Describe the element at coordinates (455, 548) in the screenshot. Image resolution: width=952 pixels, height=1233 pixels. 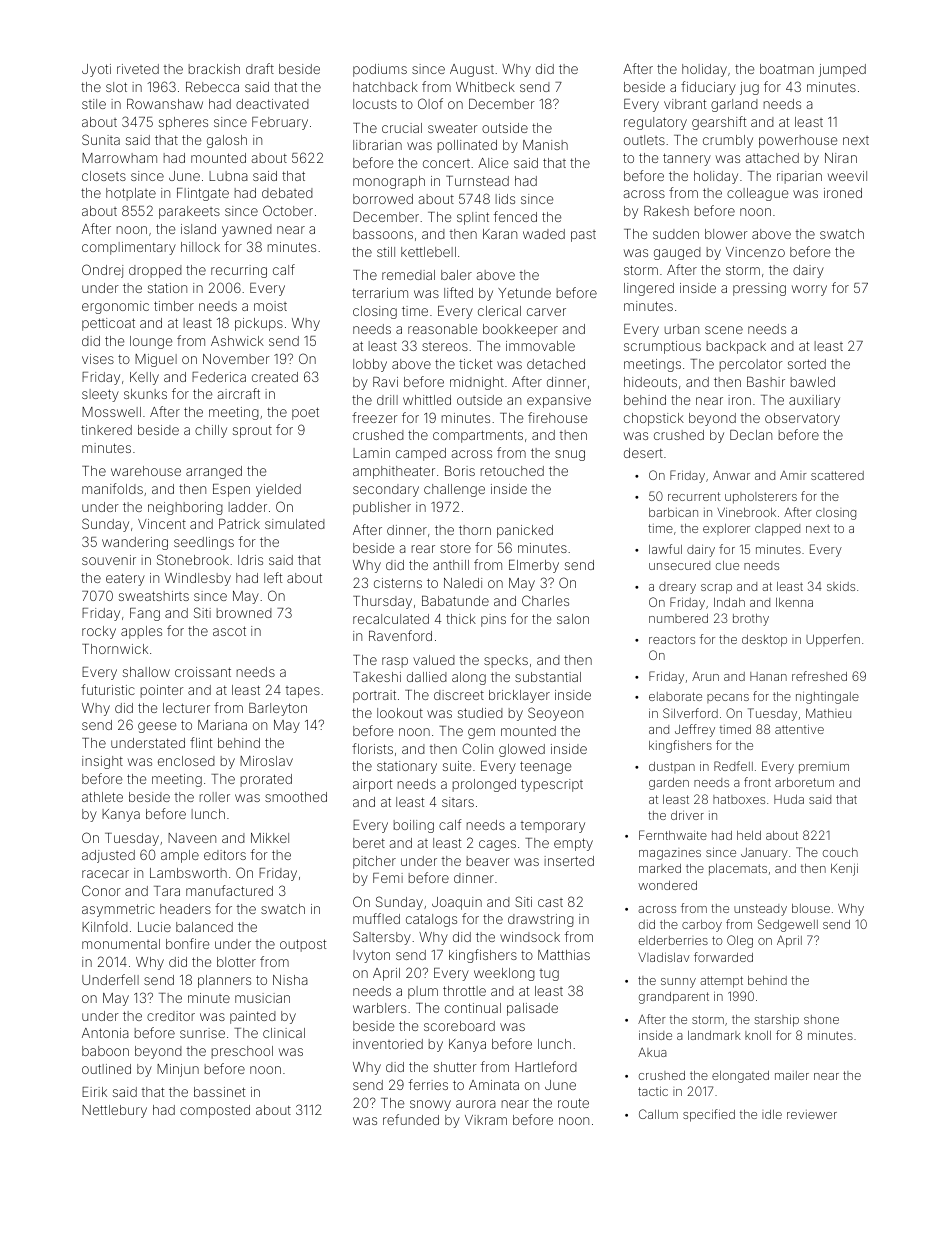
I see `store` at that location.
